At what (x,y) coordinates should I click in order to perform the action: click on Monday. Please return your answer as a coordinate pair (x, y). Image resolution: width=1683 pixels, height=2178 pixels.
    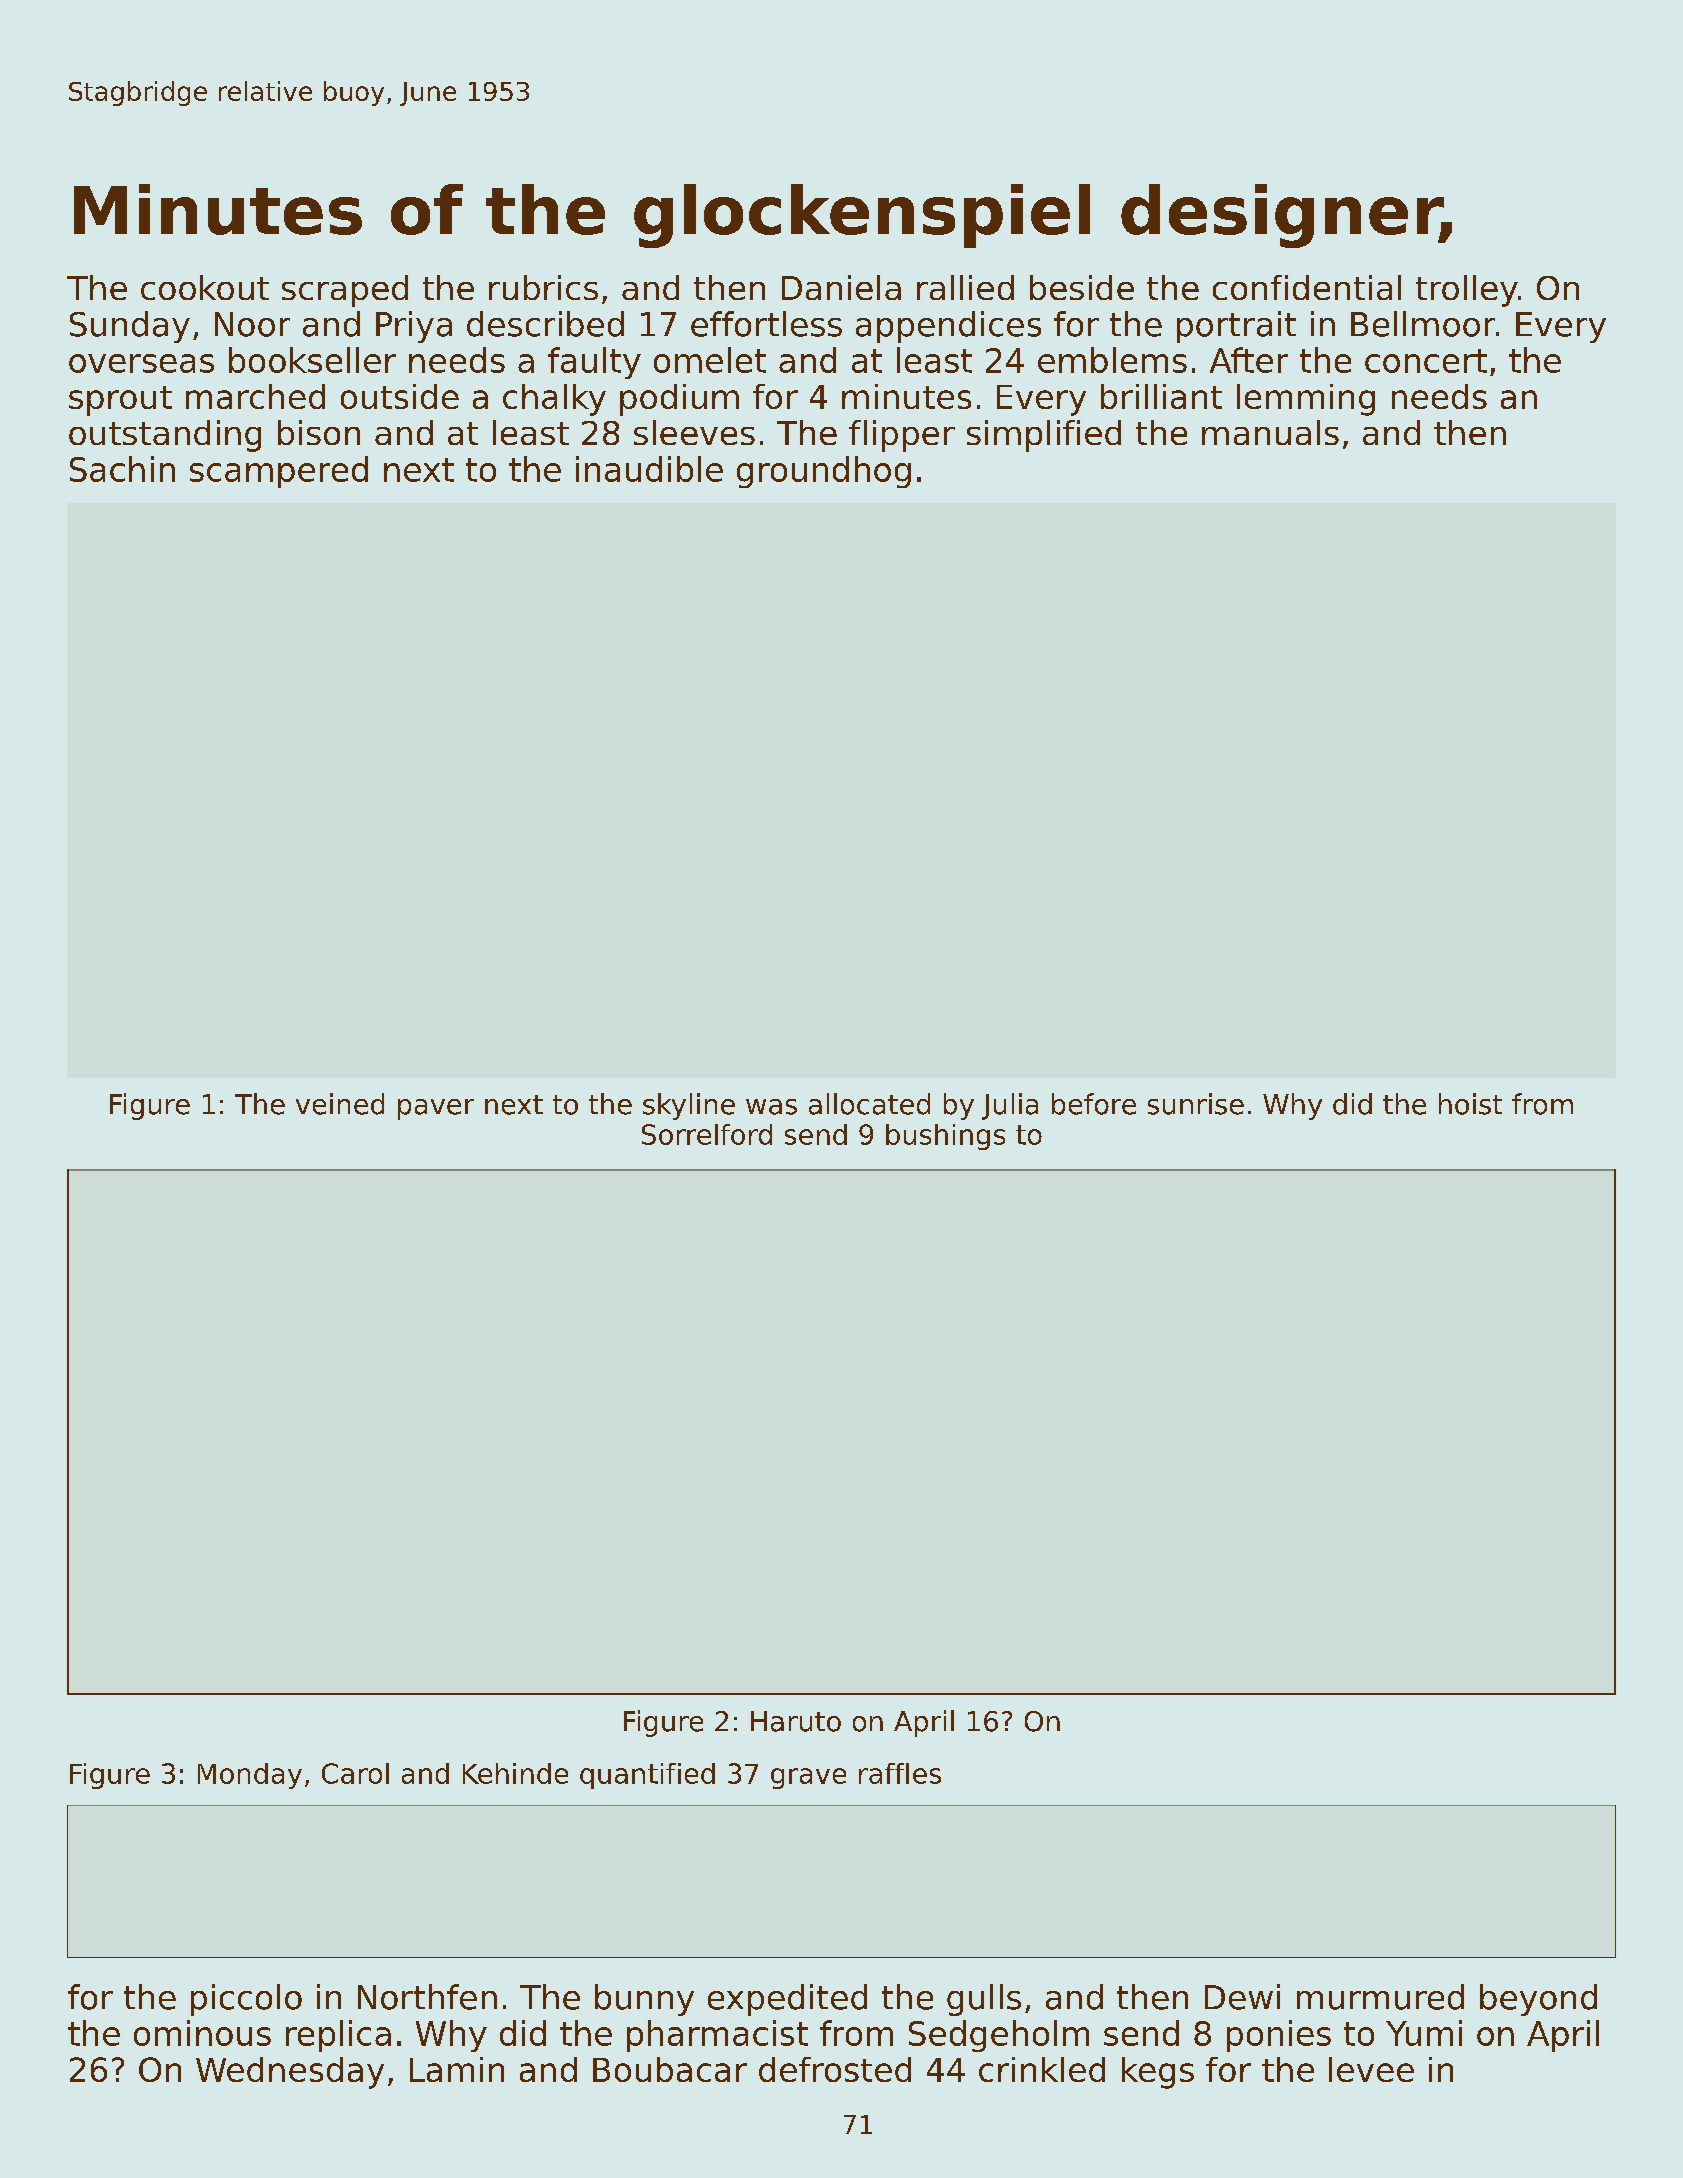
    Looking at the image, I should click on (250, 1776).
